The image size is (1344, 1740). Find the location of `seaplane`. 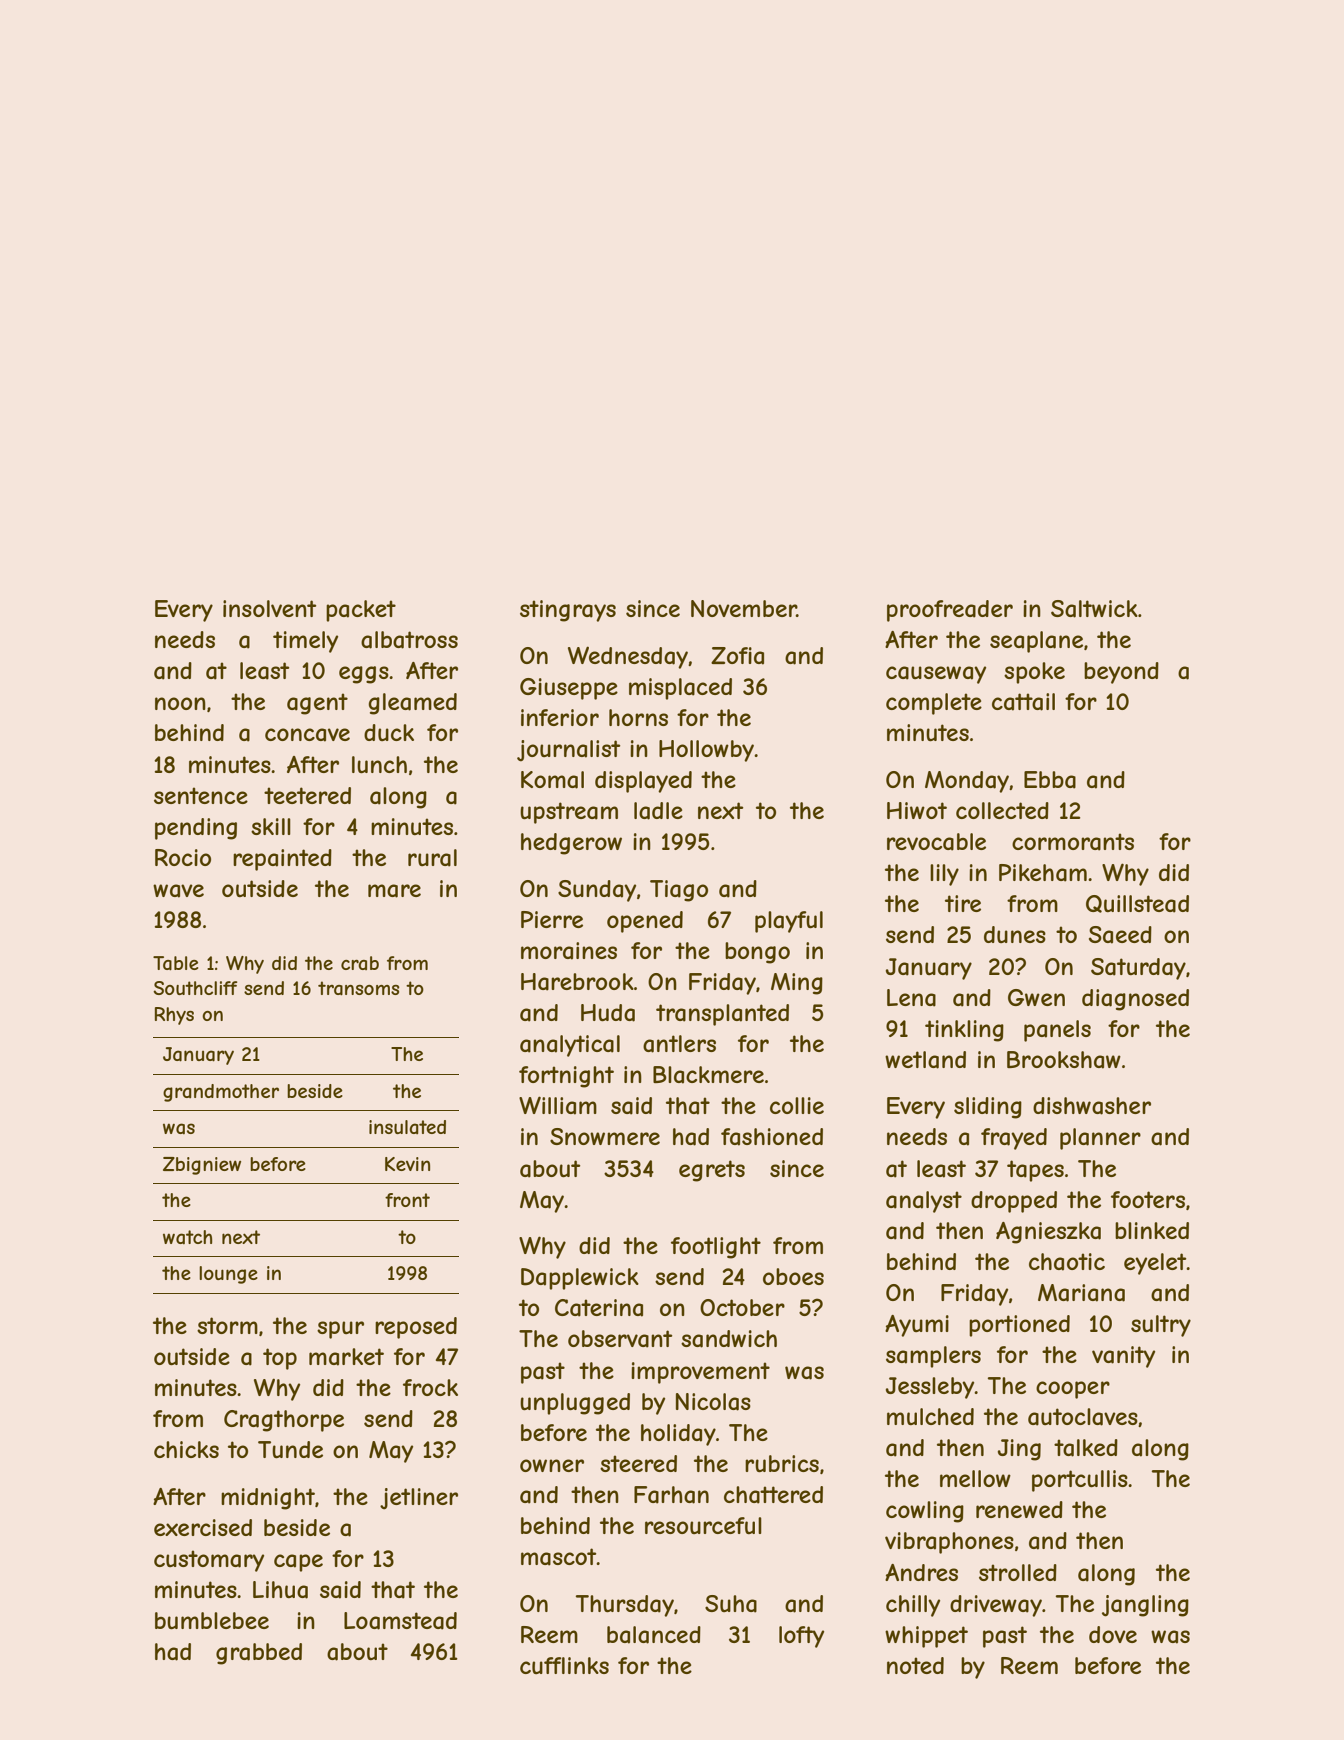

seaplane is located at coordinates (1036, 642).
